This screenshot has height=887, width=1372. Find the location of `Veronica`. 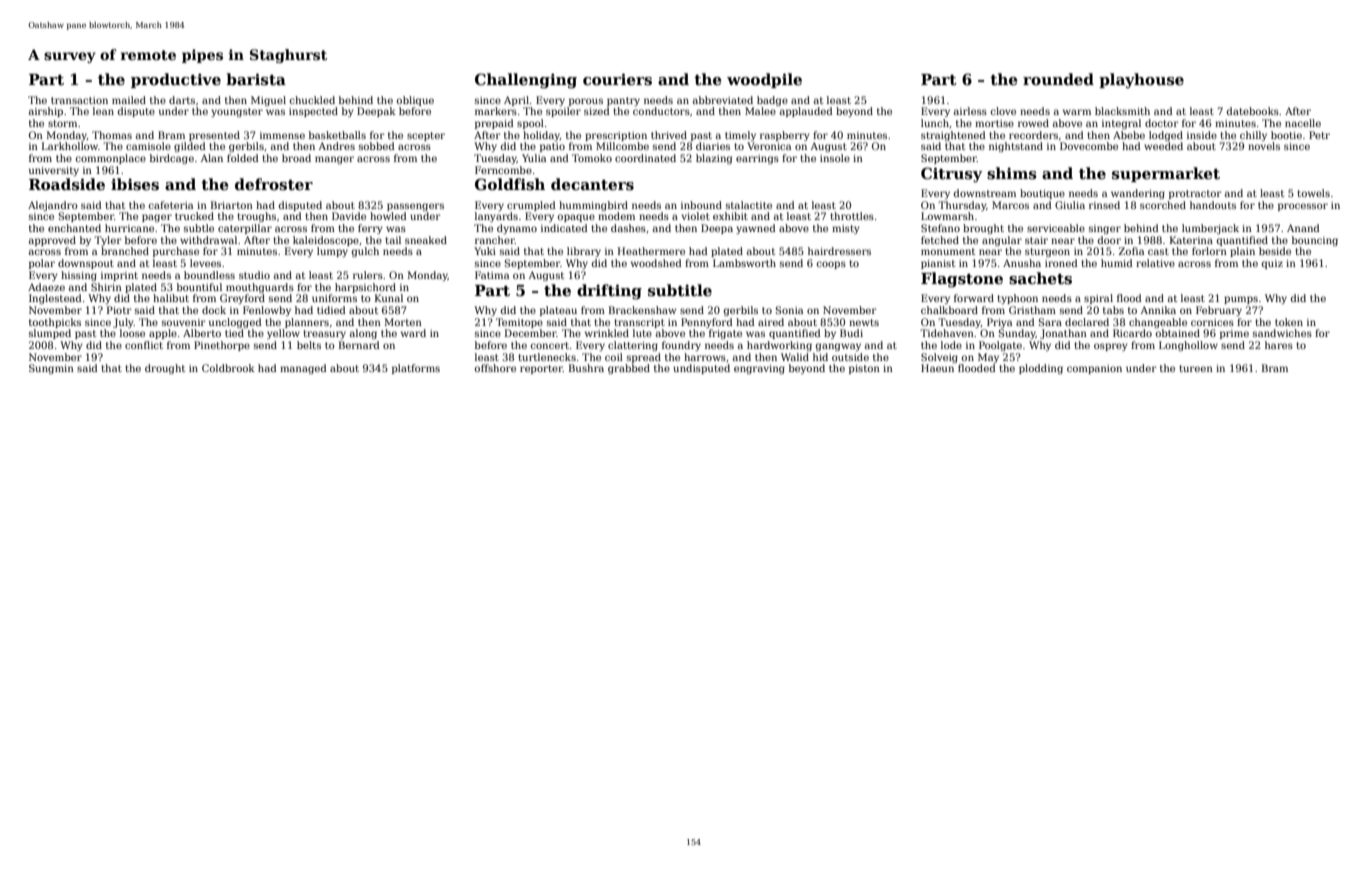

Veronica is located at coordinates (769, 146).
